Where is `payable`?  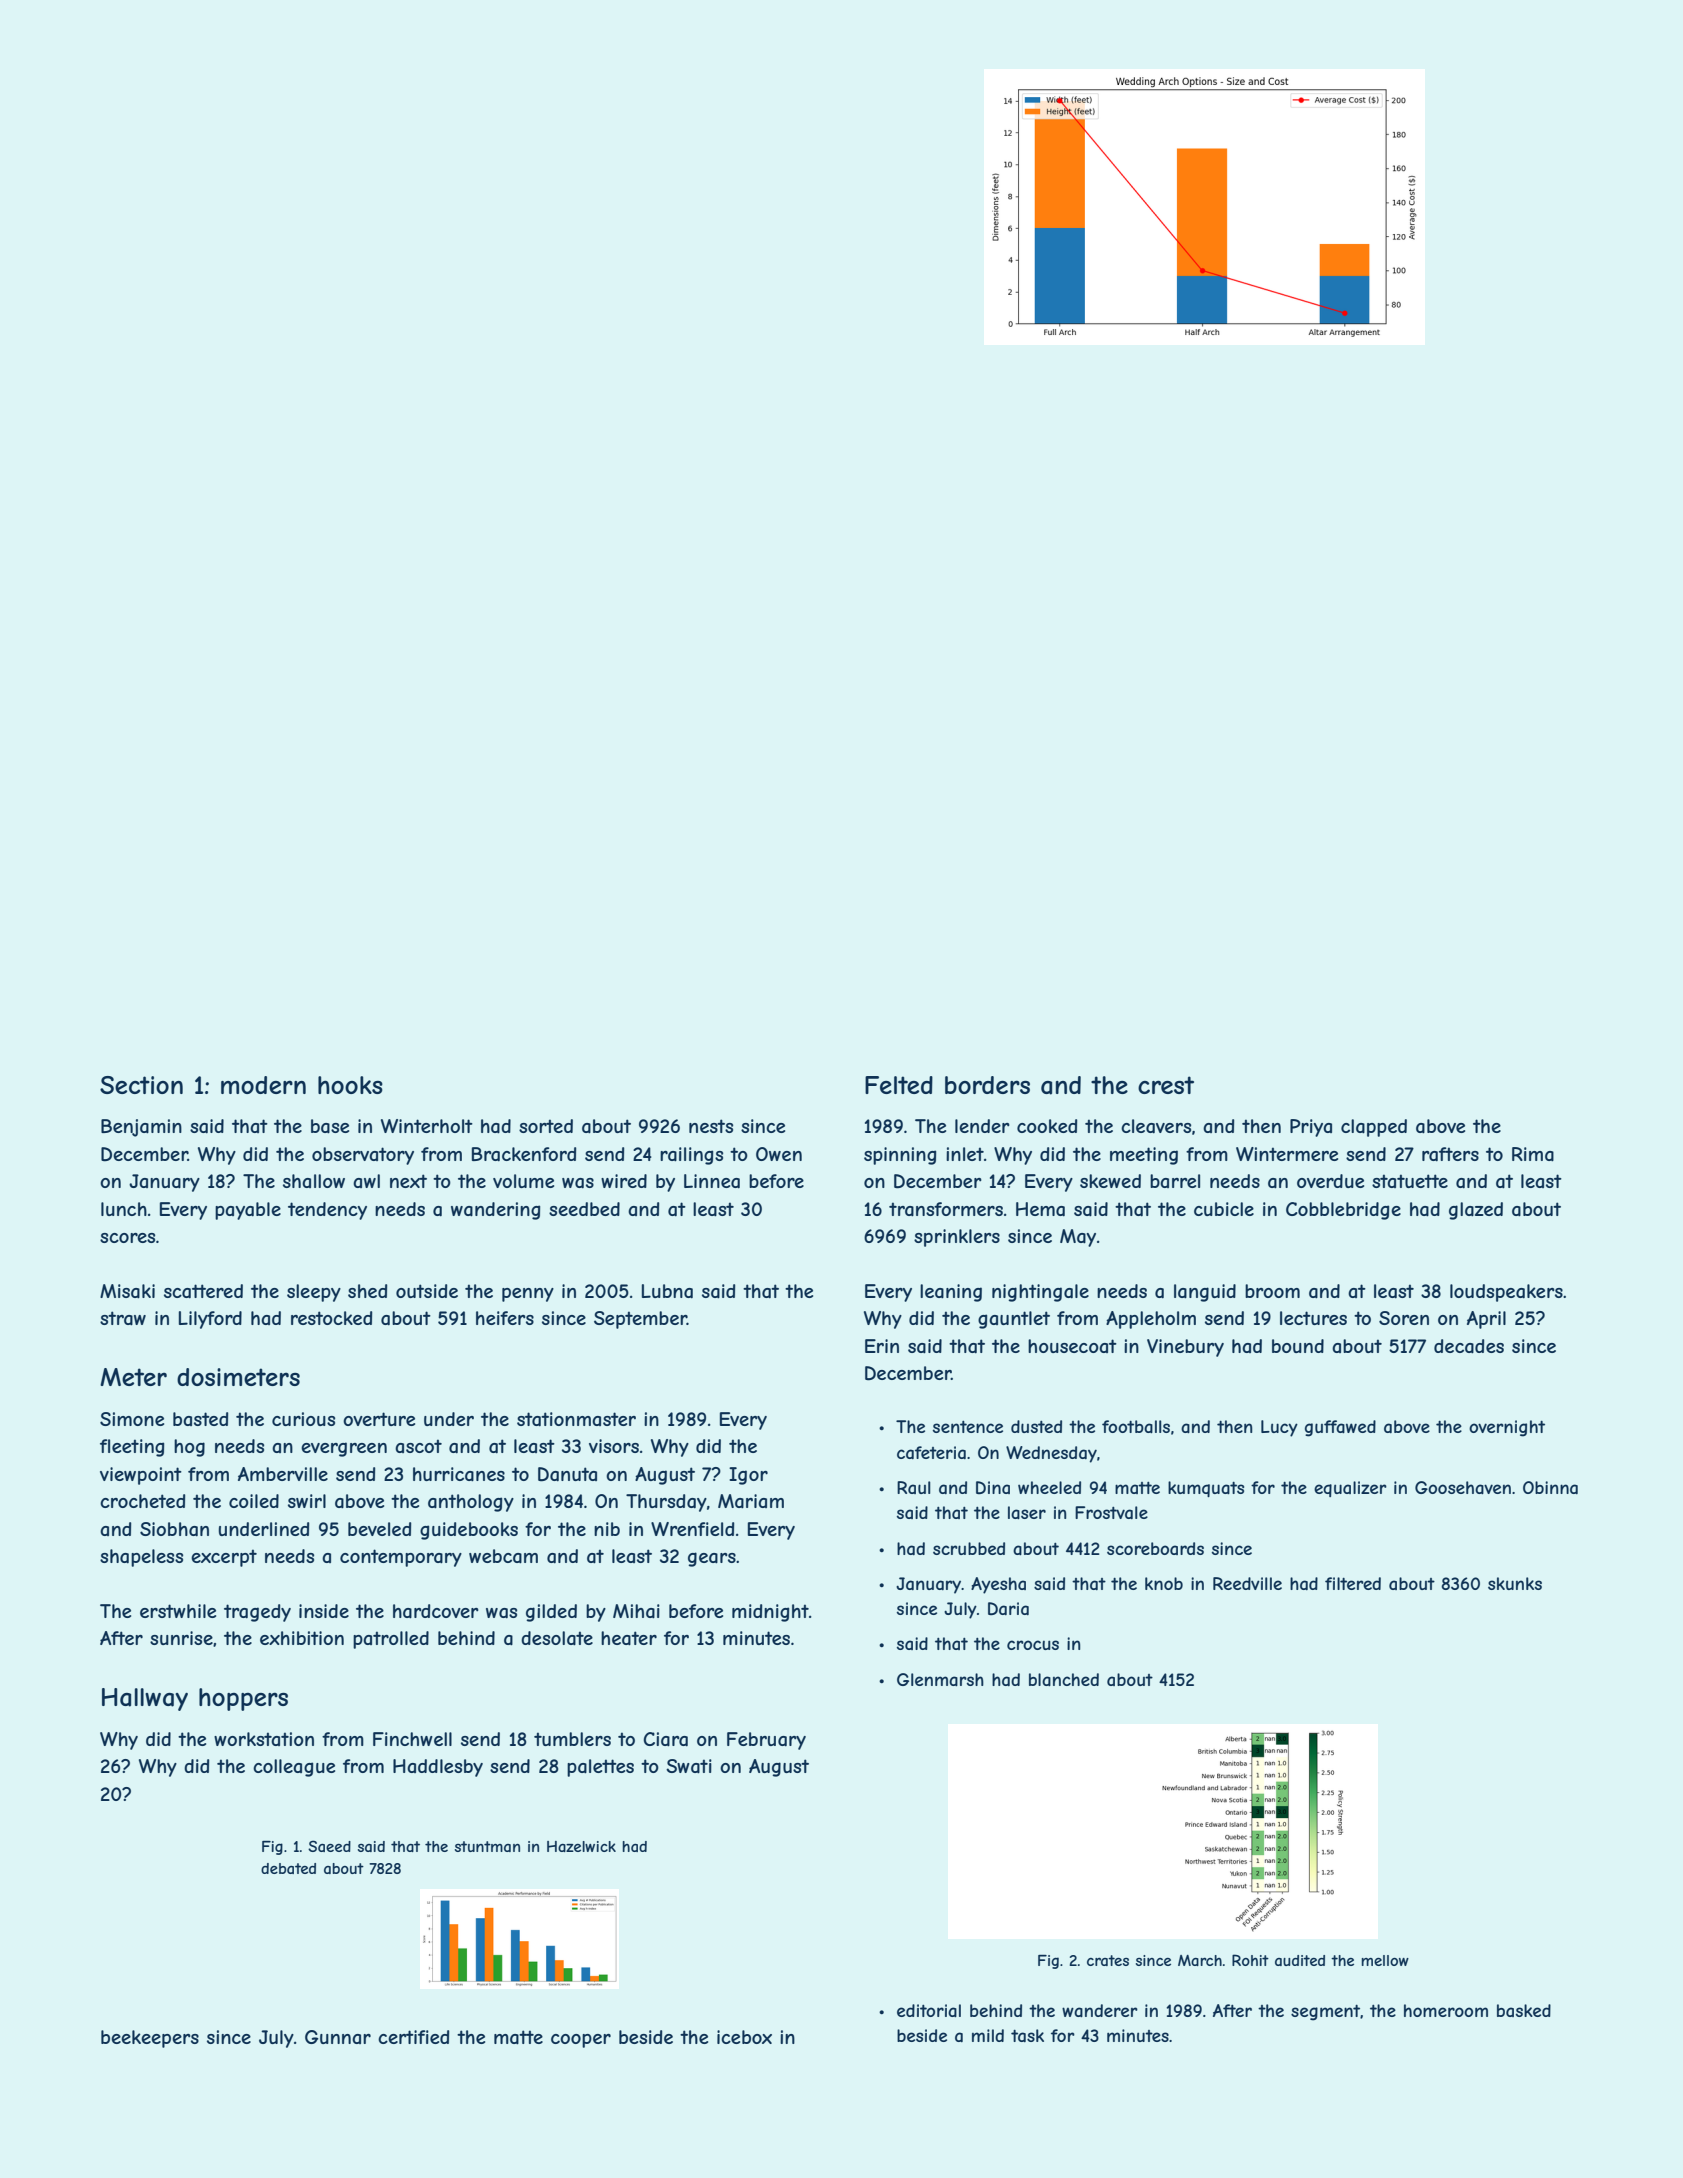 payable is located at coordinates (248, 1211).
